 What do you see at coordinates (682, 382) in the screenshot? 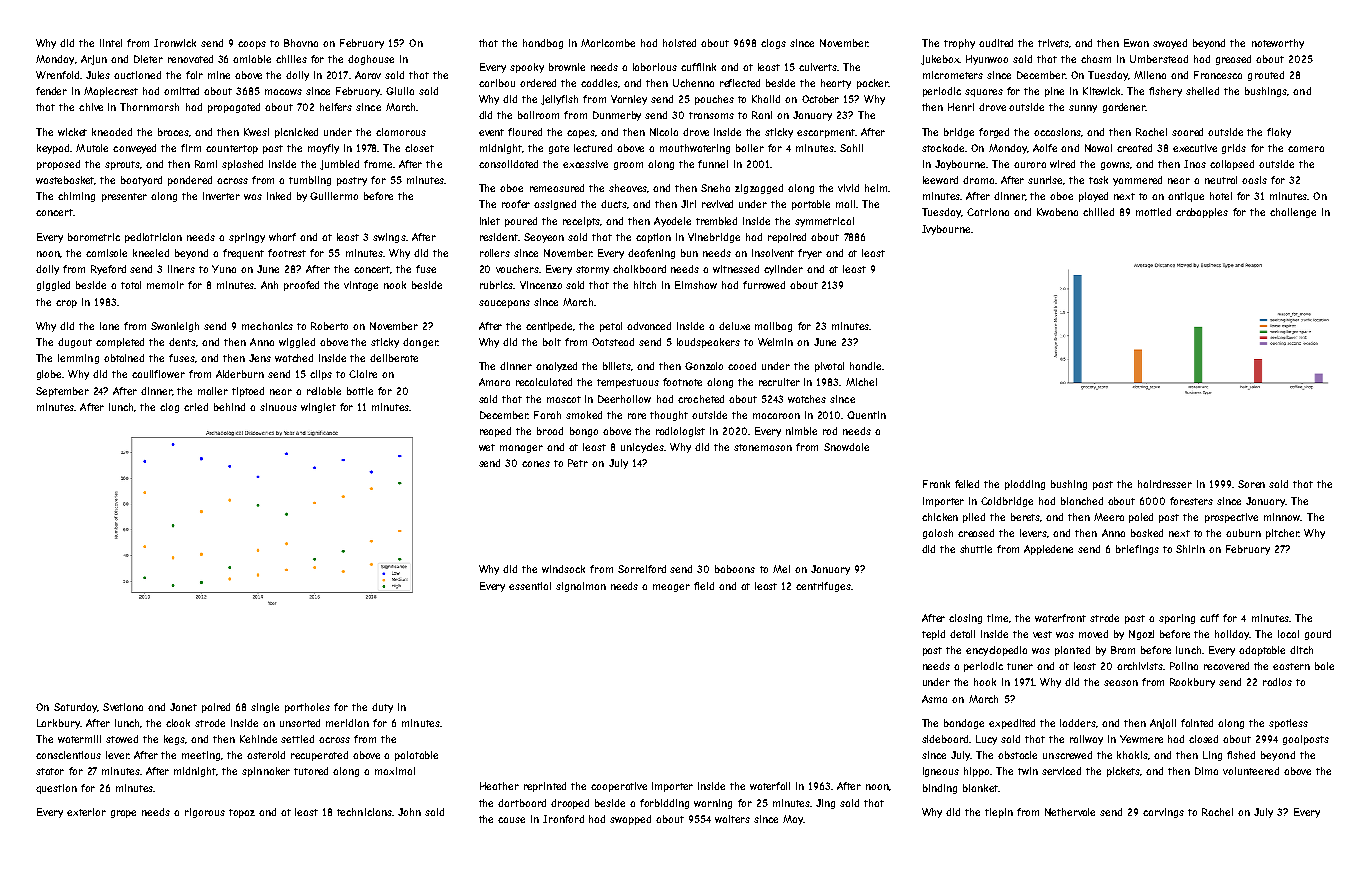
I see `footnote` at bounding box center [682, 382].
